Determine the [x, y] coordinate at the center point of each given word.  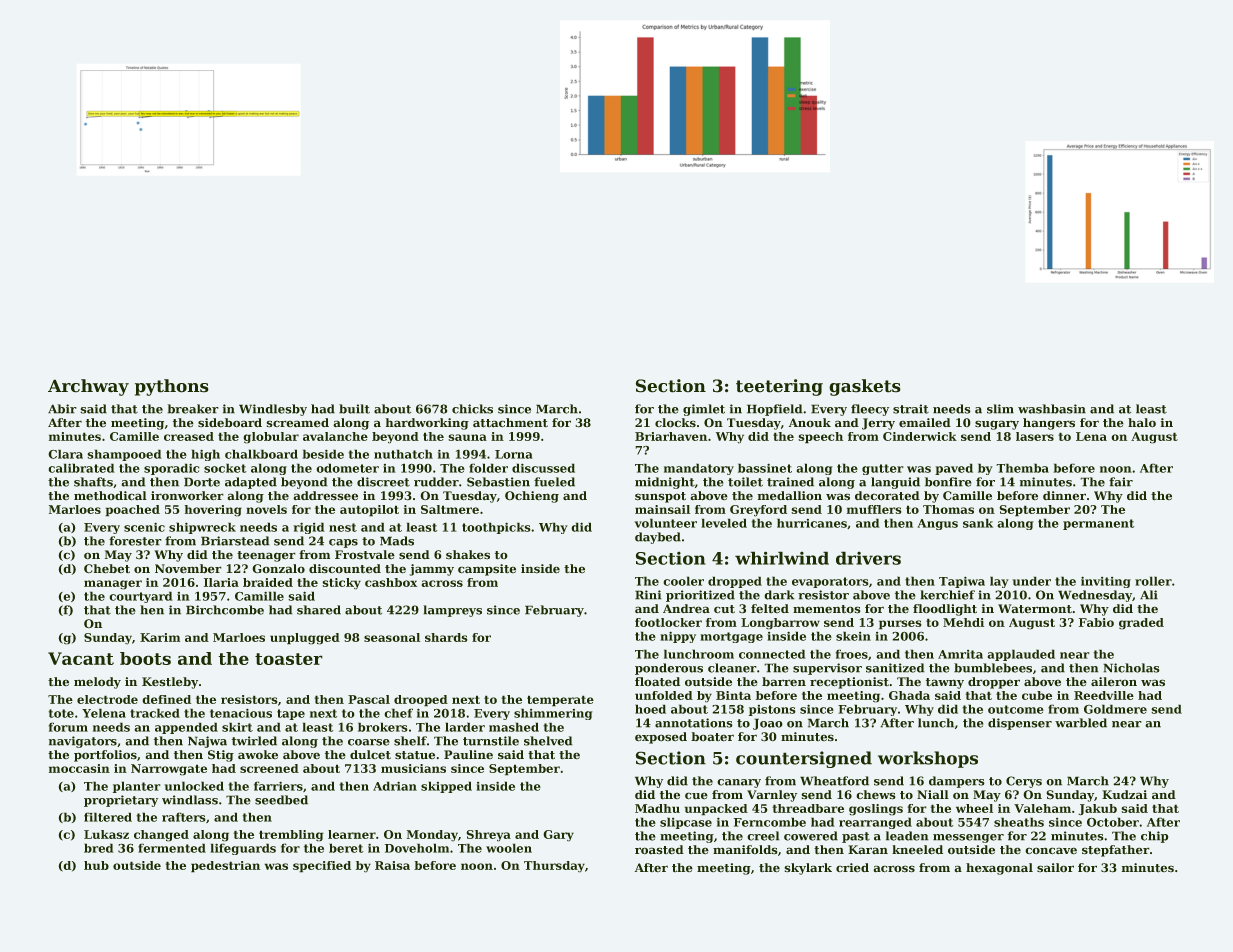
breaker [193, 409]
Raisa [392, 865]
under [1031, 581]
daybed [658, 538]
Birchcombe [225, 610]
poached [132, 511]
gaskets [865, 387]
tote [61, 713]
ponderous [669, 669]
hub [96, 865]
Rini [648, 595]
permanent [1099, 524]
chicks [472, 409]
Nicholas [1131, 668]
